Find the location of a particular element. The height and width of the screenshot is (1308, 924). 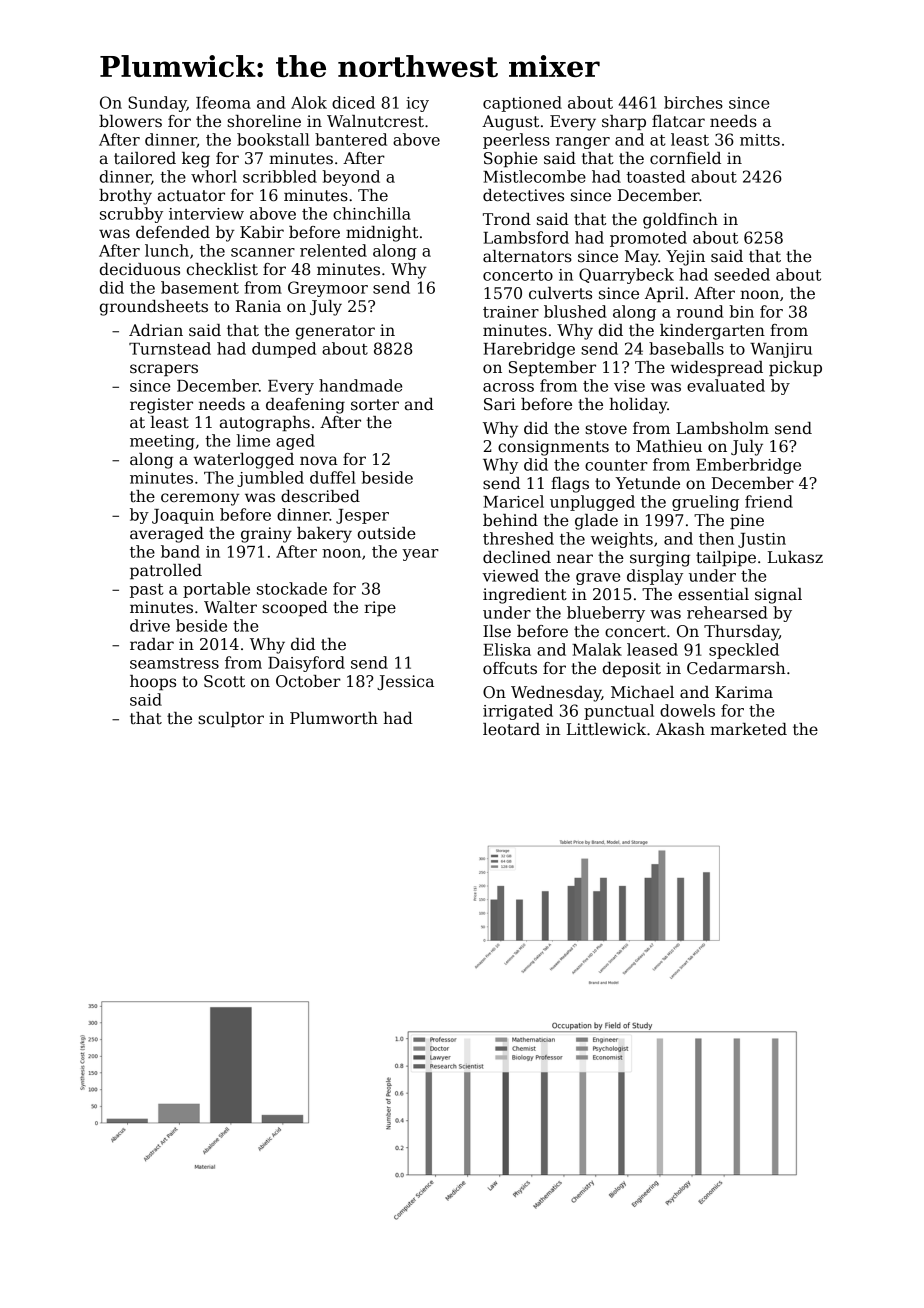

blowers is located at coordinates (130, 121).
